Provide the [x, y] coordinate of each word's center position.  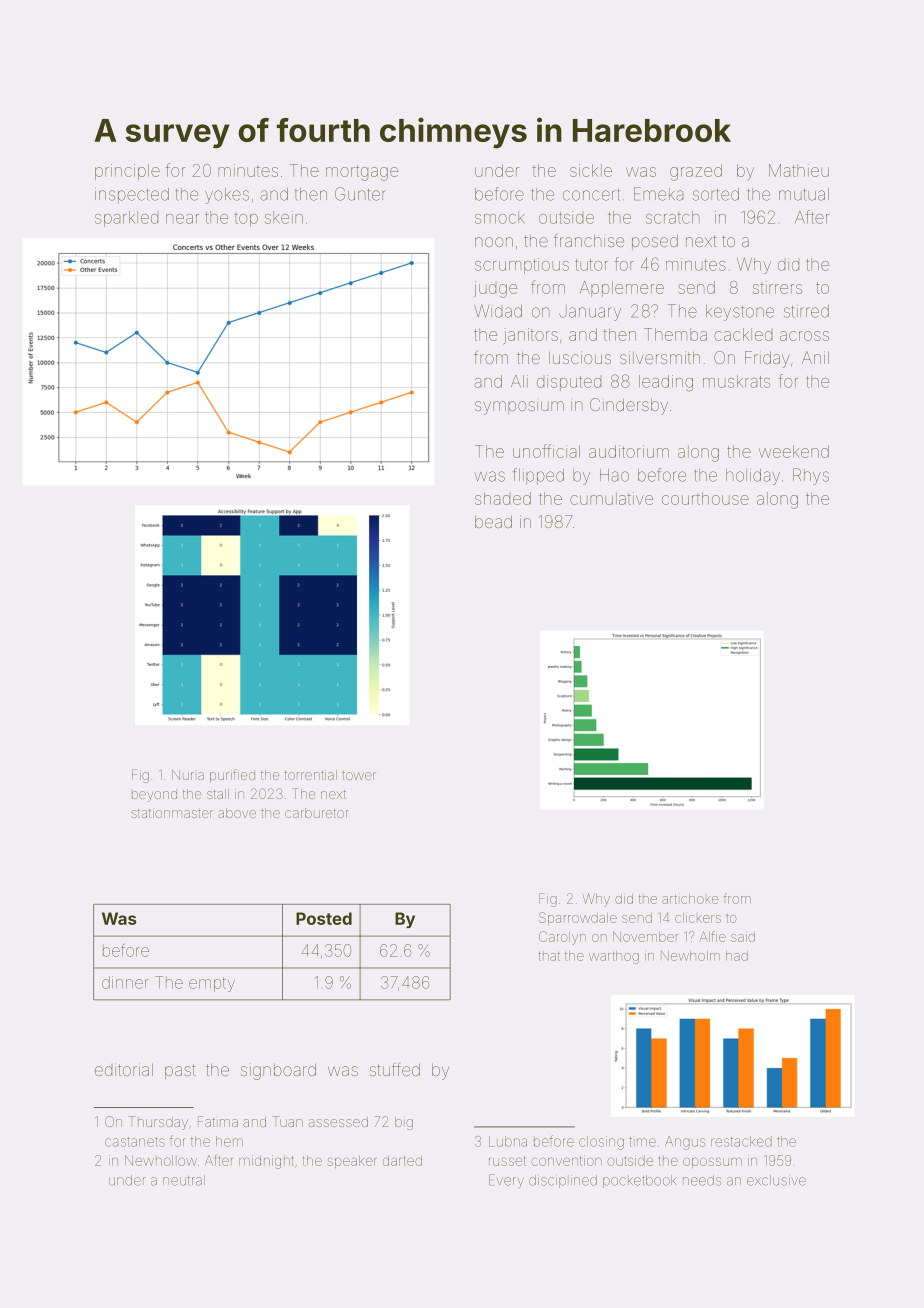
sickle [591, 170]
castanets [135, 1142]
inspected [132, 196]
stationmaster [172, 813]
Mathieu [799, 170]
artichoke [690, 899]
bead [493, 521]
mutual [804, 194]
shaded [503, 498]
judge [495, 289]
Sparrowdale [578, 918]
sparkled [126, 219]
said [743, 937]
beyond [154, 796]
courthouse [705, 498]
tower [359, 775]
